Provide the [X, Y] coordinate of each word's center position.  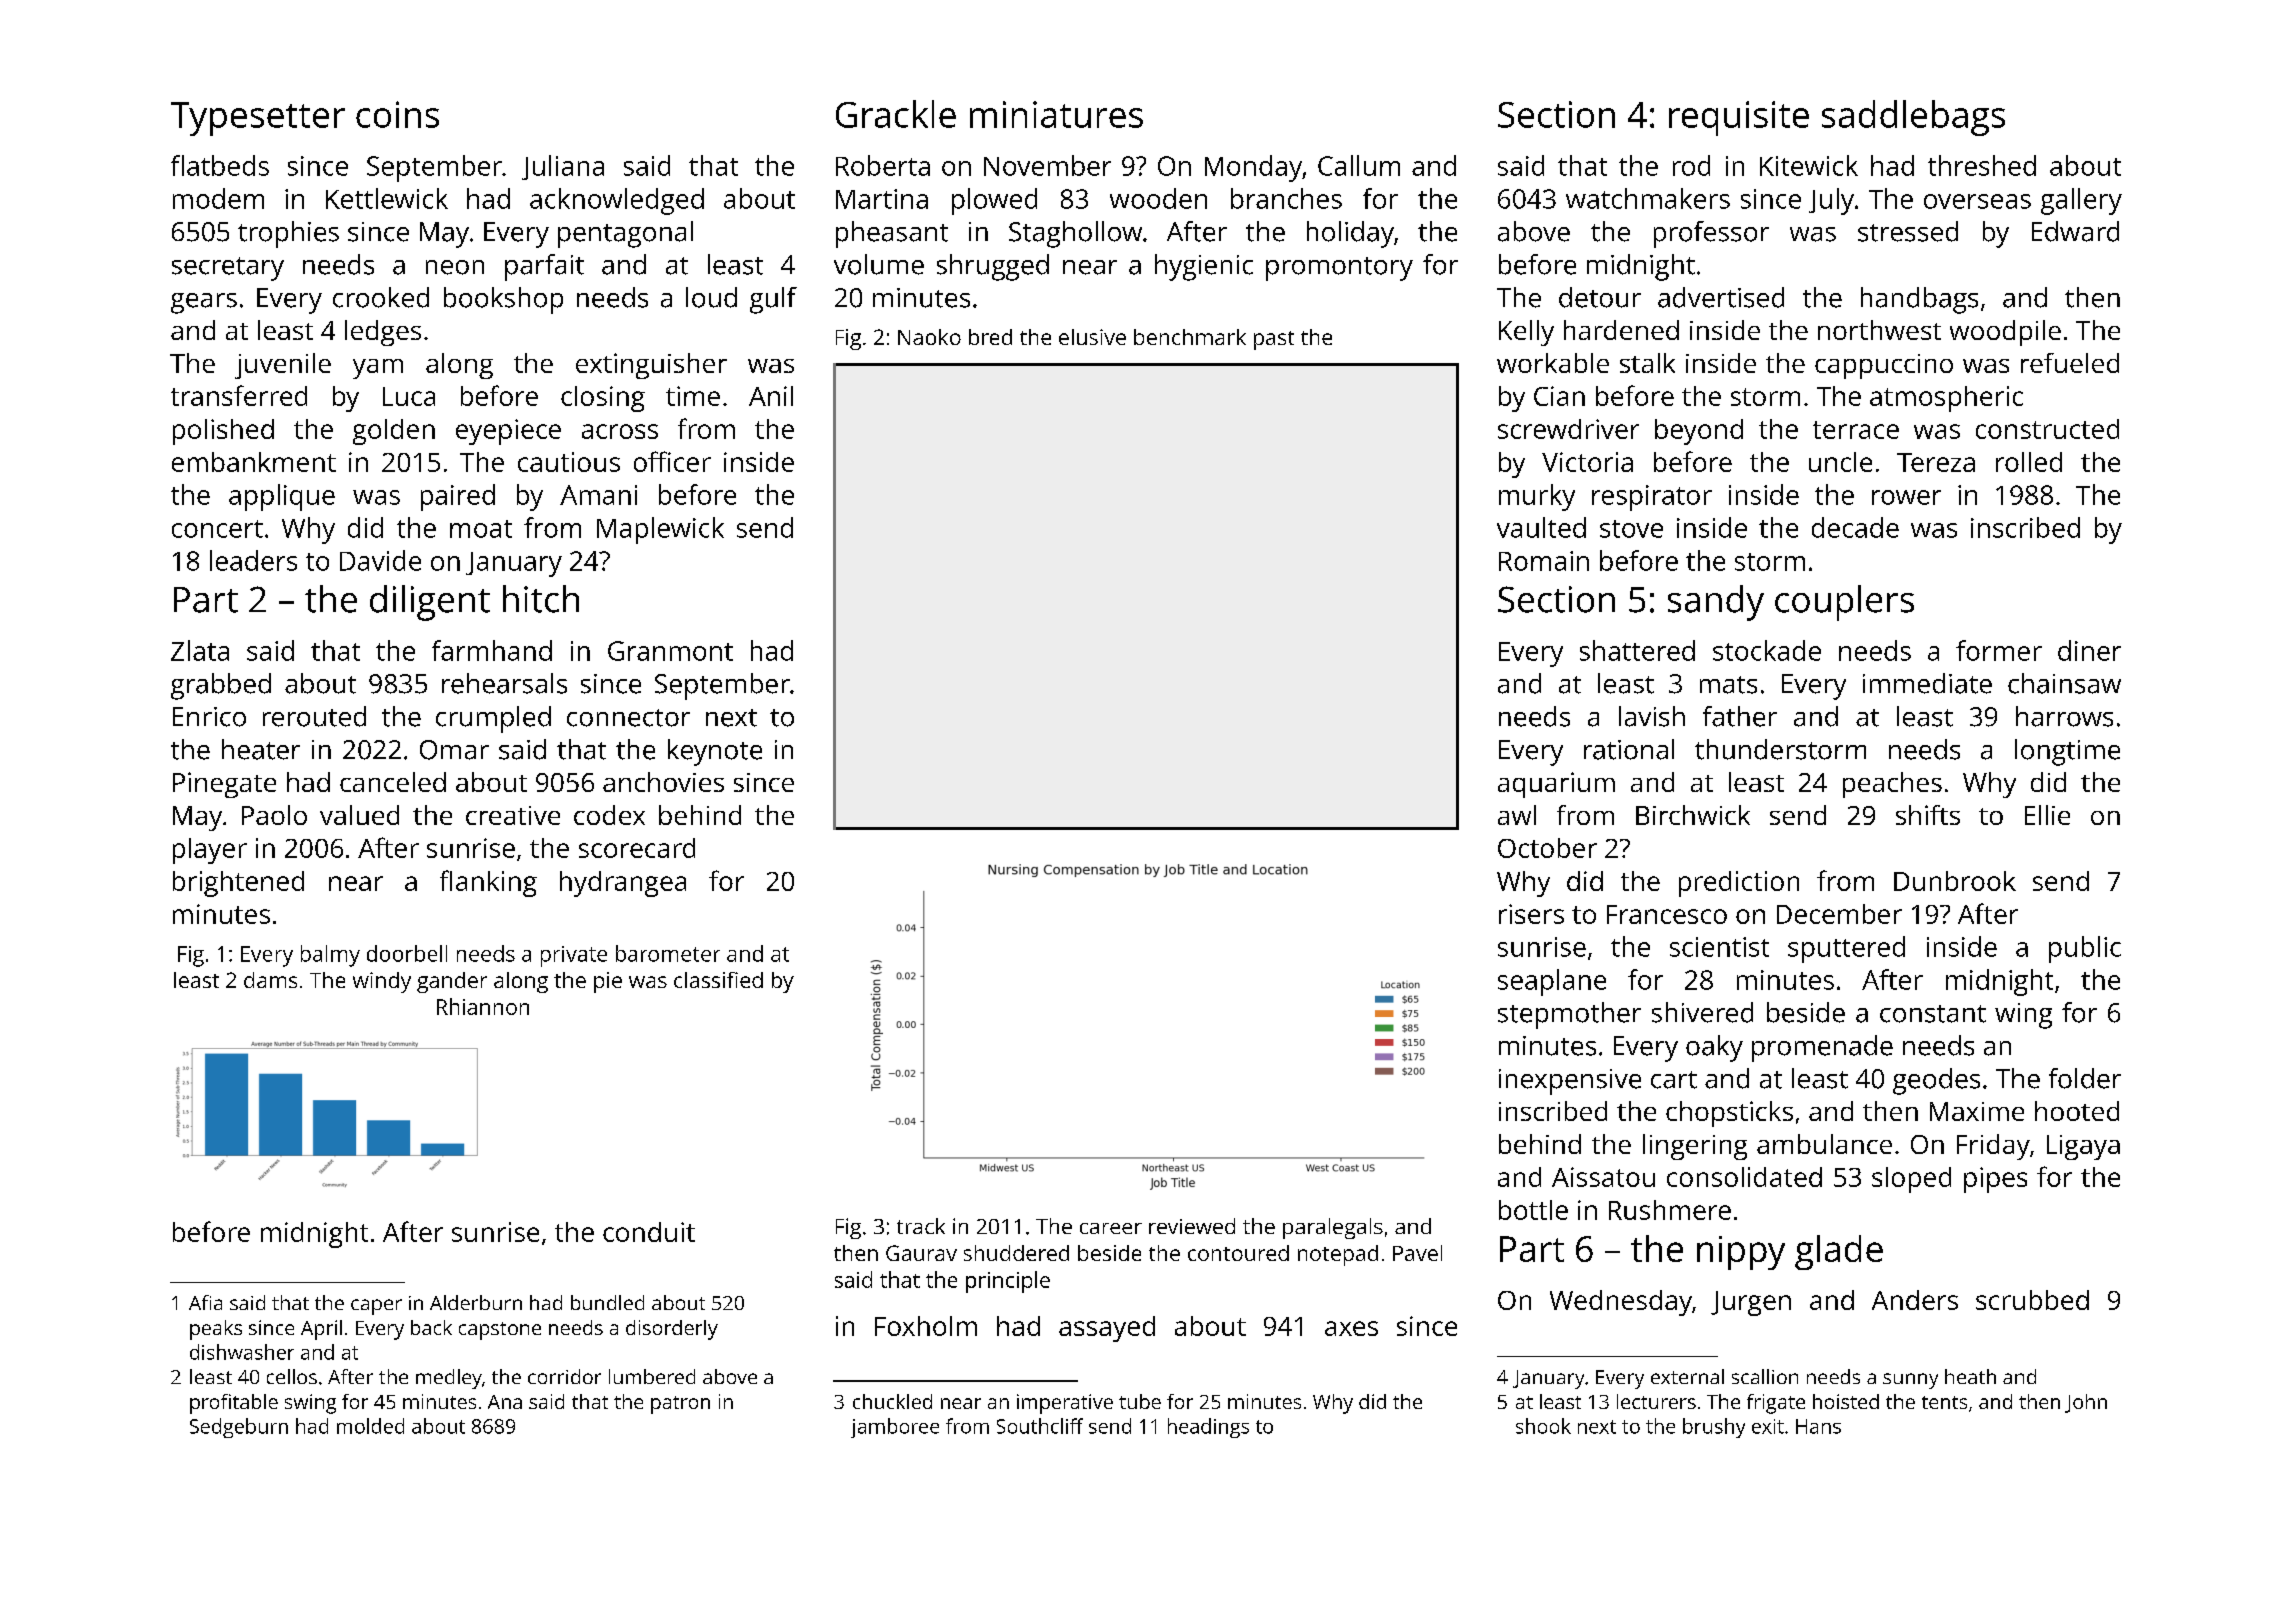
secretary [228, 269]
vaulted [1541, 527]
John [2086, 1403]
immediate [1927, 683]
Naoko [929, 337]
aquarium [1556, 785]
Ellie [2047, 815]
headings [1208, 1428]
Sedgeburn [239, 1428]
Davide [380, 560]
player [210, 851]
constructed [2047, 429]
